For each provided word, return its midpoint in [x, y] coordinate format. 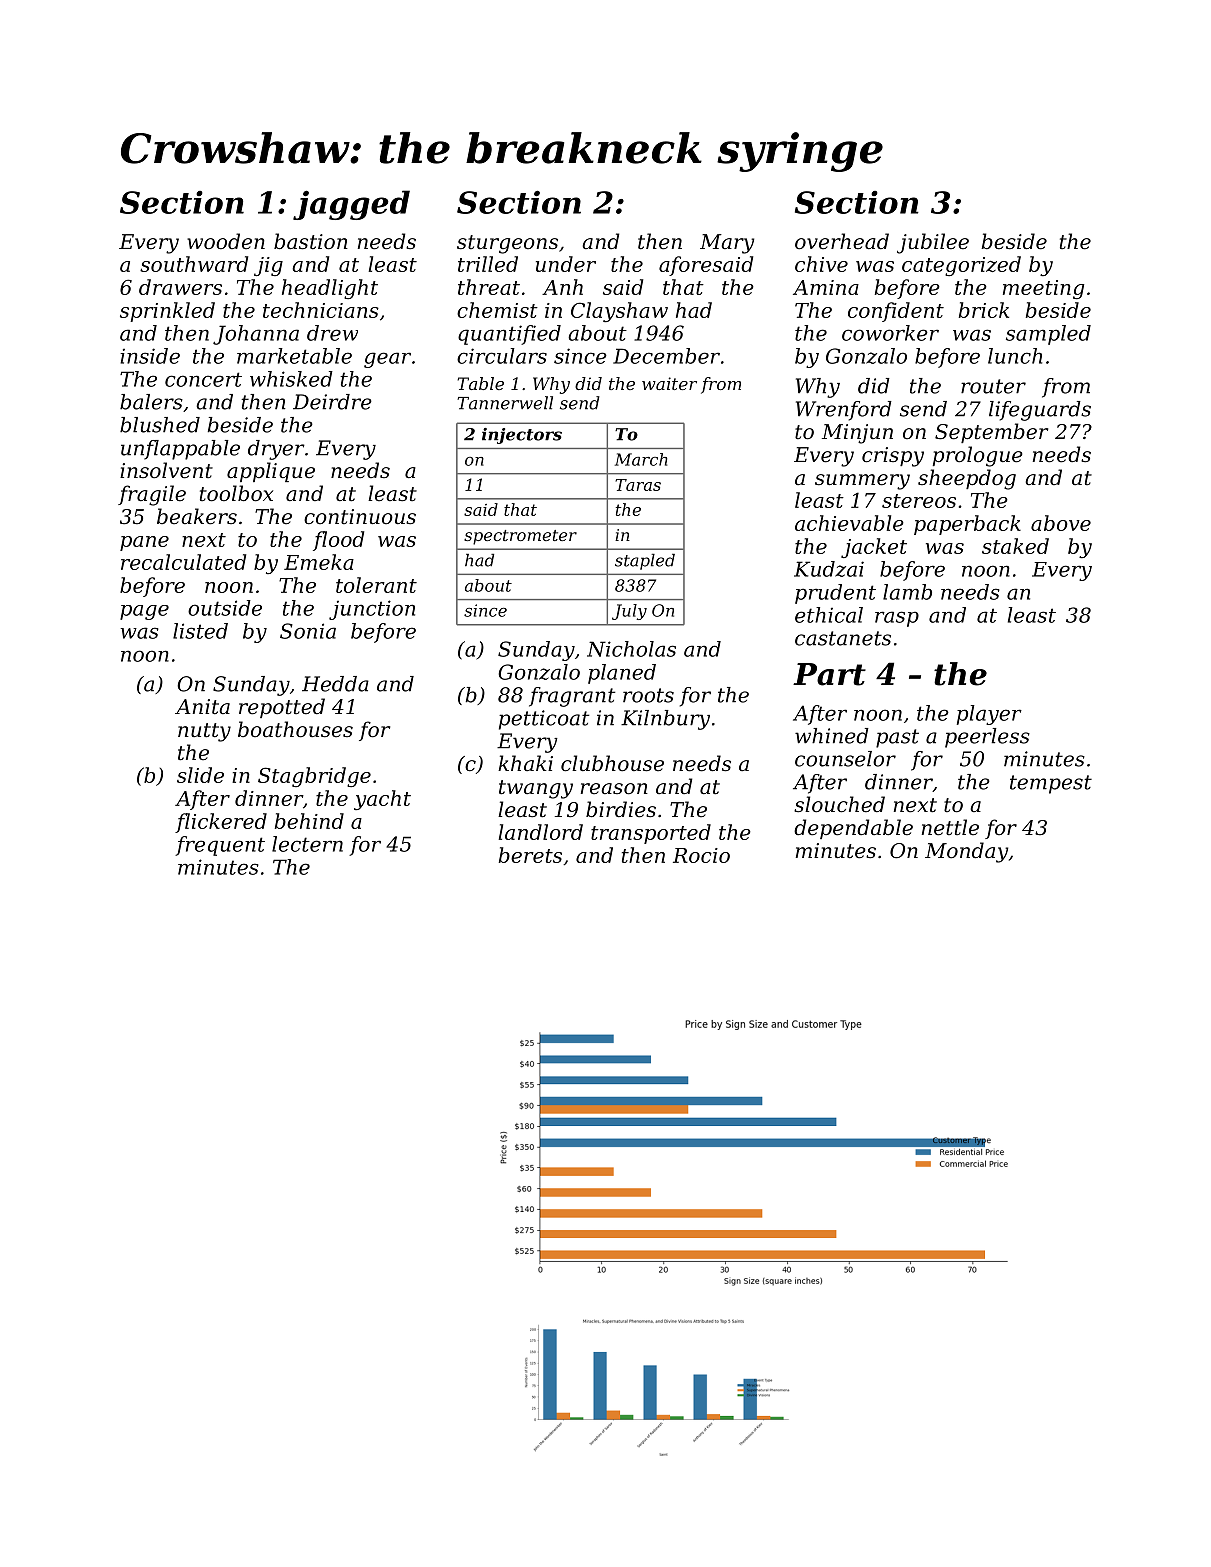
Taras [638, 485]
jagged [351, 205]
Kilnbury [665, 720]
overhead [842, 241]
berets [530, 855]
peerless [987, 738]
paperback [967, 525]
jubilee [933, 243]
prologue [978, 456]
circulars [502, 356]
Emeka [319, 562]
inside [150, 356]
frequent [220, 846]
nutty [204, 732]
